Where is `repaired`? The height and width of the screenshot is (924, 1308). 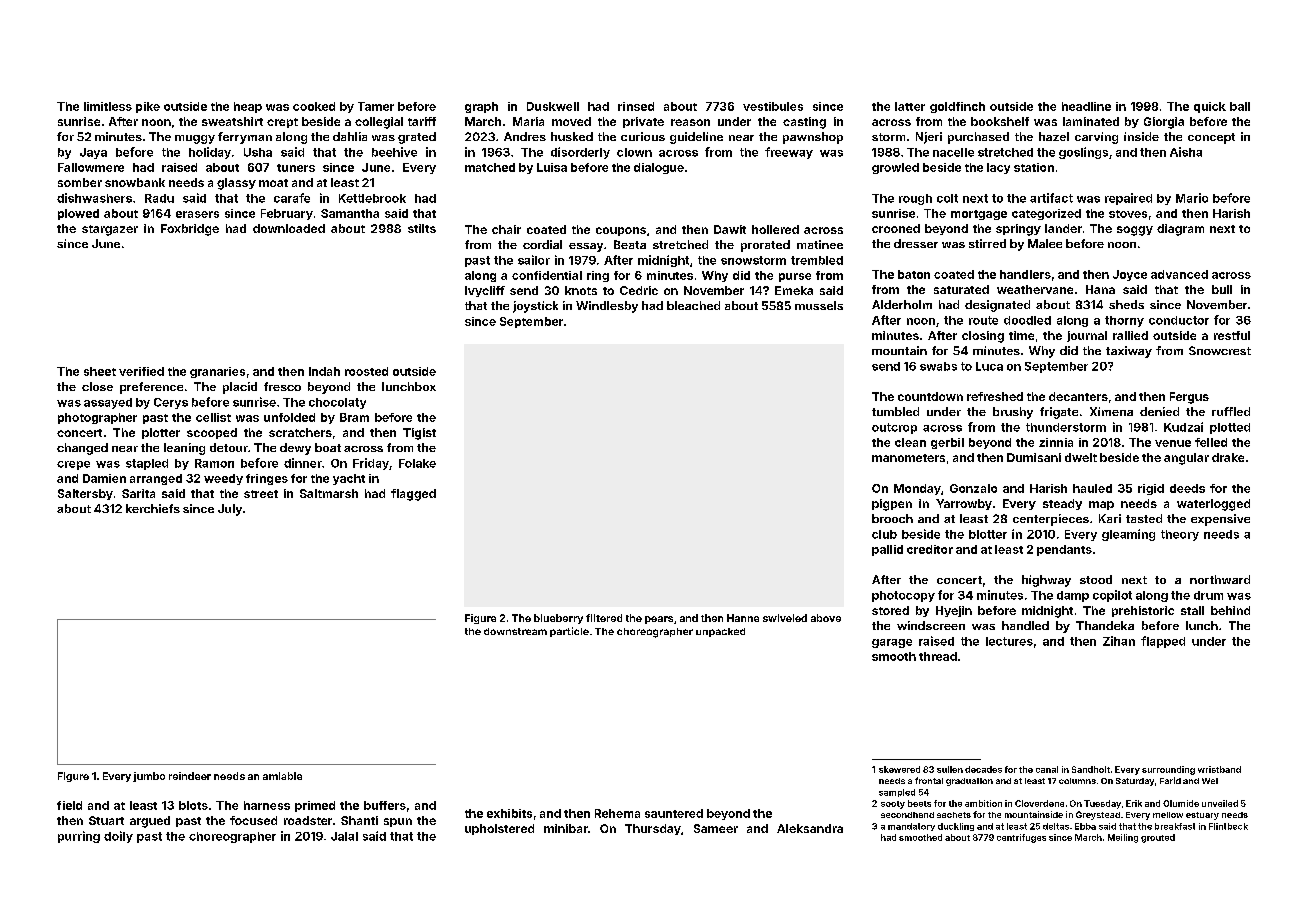 repaired is located at coordinates (1128, 199).
